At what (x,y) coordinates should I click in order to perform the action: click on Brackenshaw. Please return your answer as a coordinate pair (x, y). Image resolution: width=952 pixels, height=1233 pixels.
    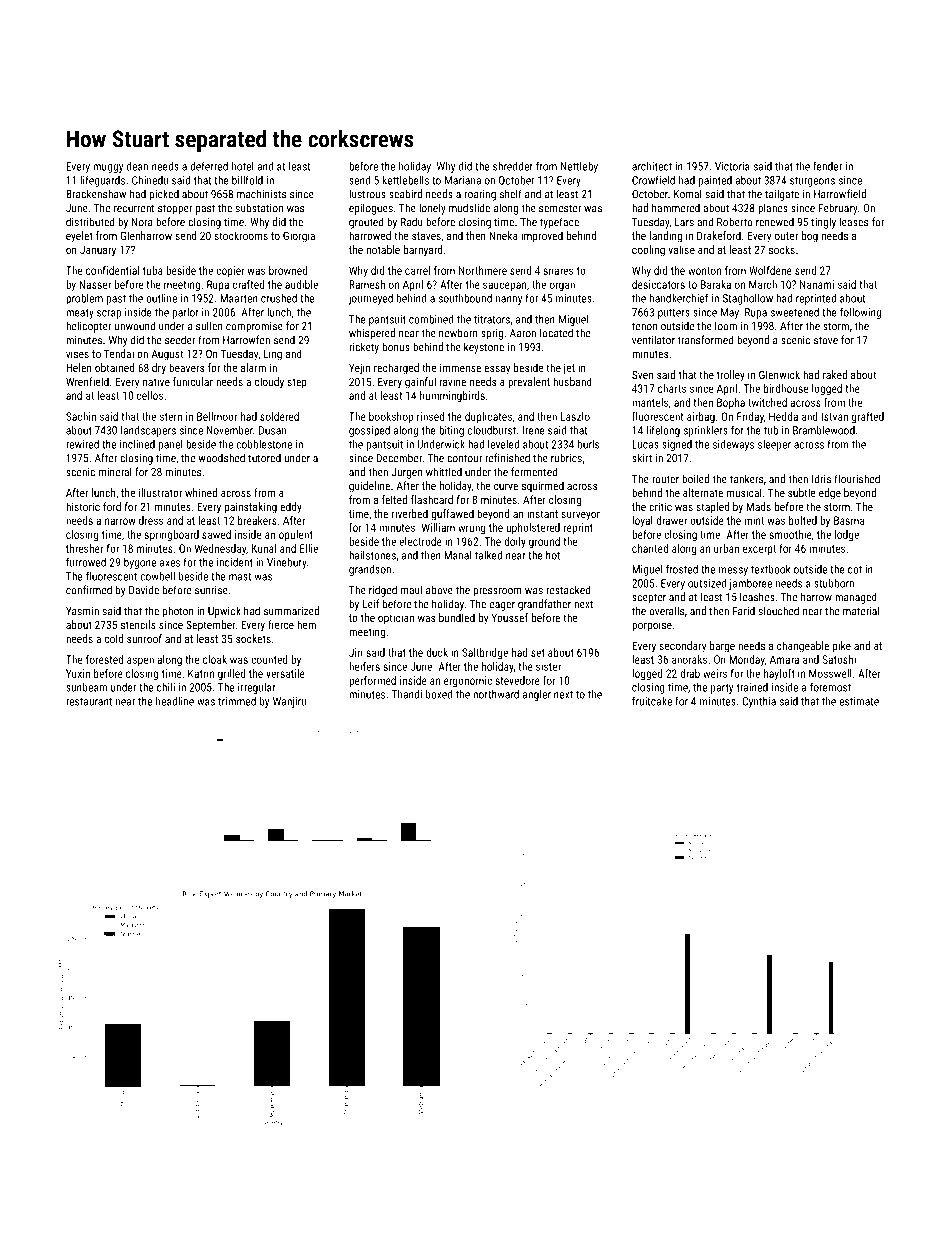
    Looking at the image, I should click on (96, 194).
